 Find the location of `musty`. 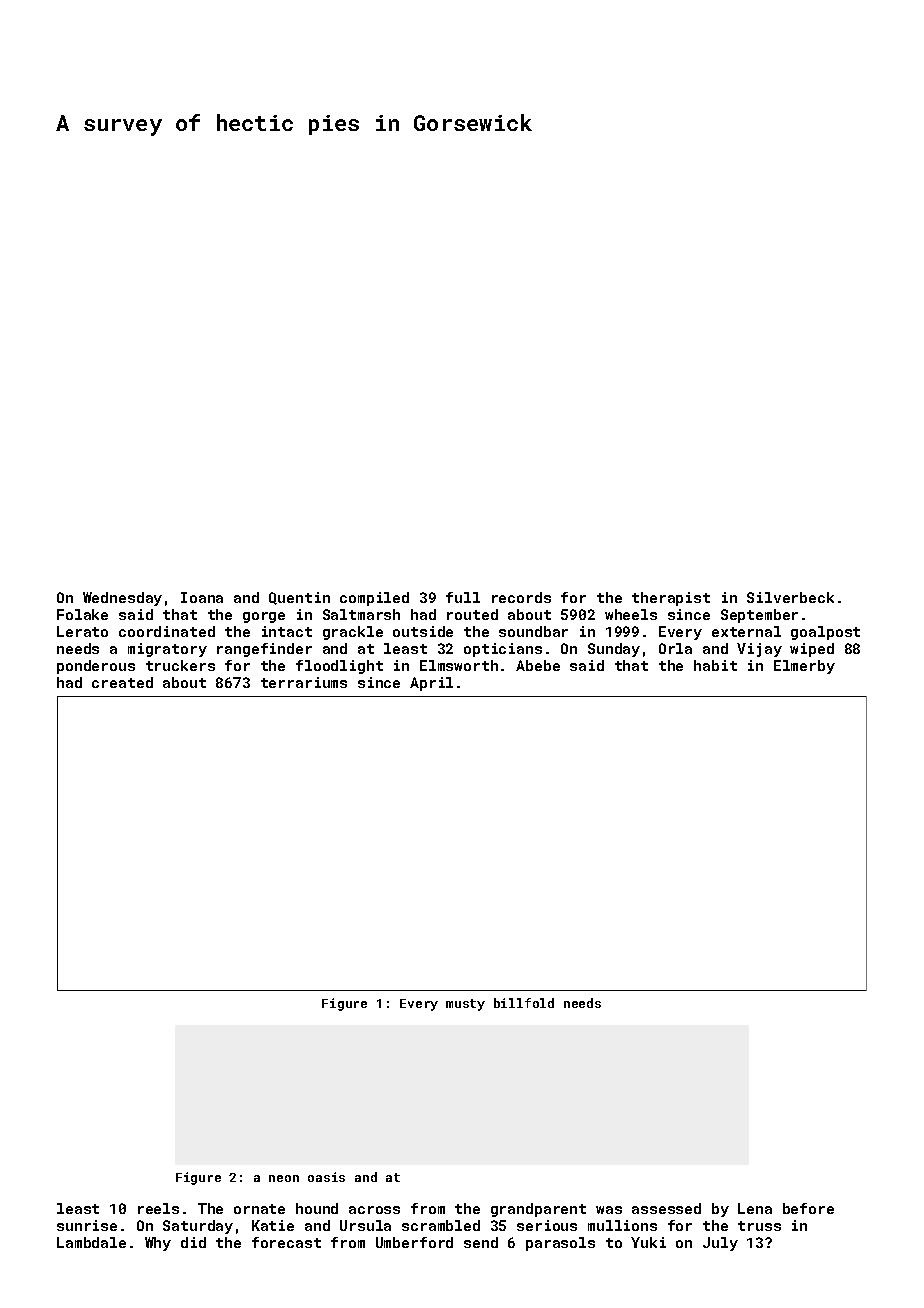

musty is located at coordinates (465, 1005).
